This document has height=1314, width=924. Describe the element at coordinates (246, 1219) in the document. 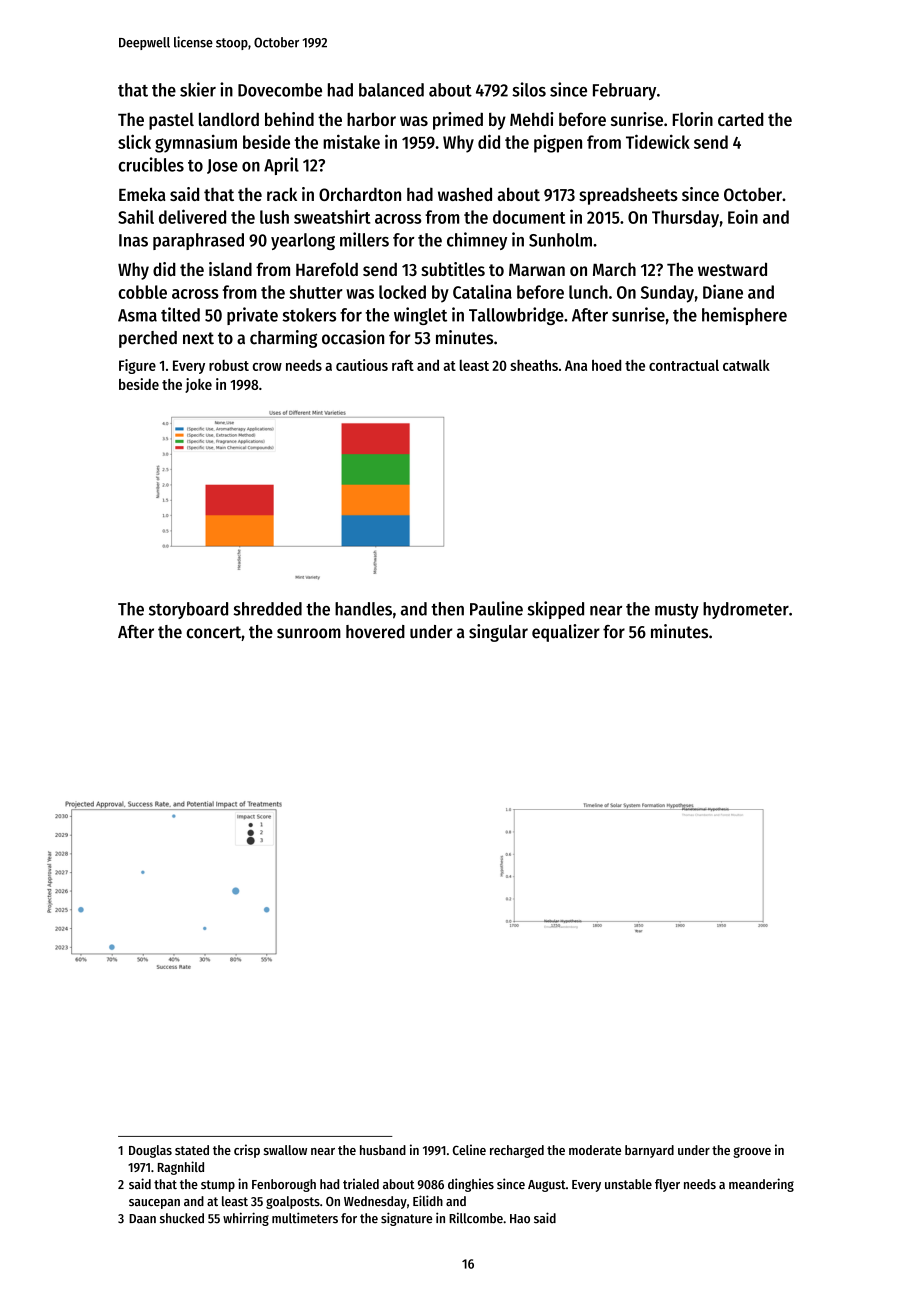

I see `whirring` at that location.
